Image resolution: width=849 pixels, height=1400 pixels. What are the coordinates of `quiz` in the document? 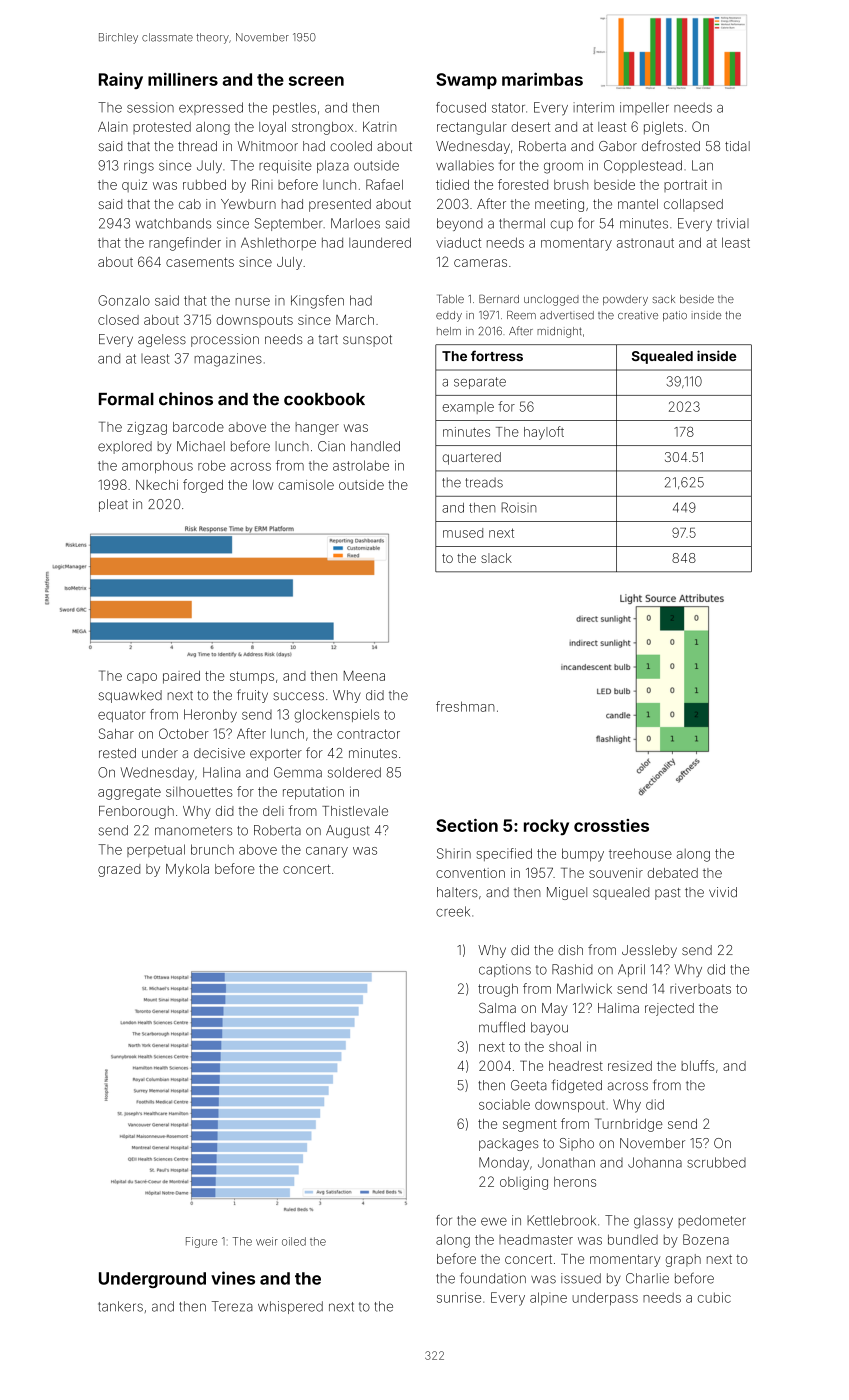 It's located at (134, 185).
